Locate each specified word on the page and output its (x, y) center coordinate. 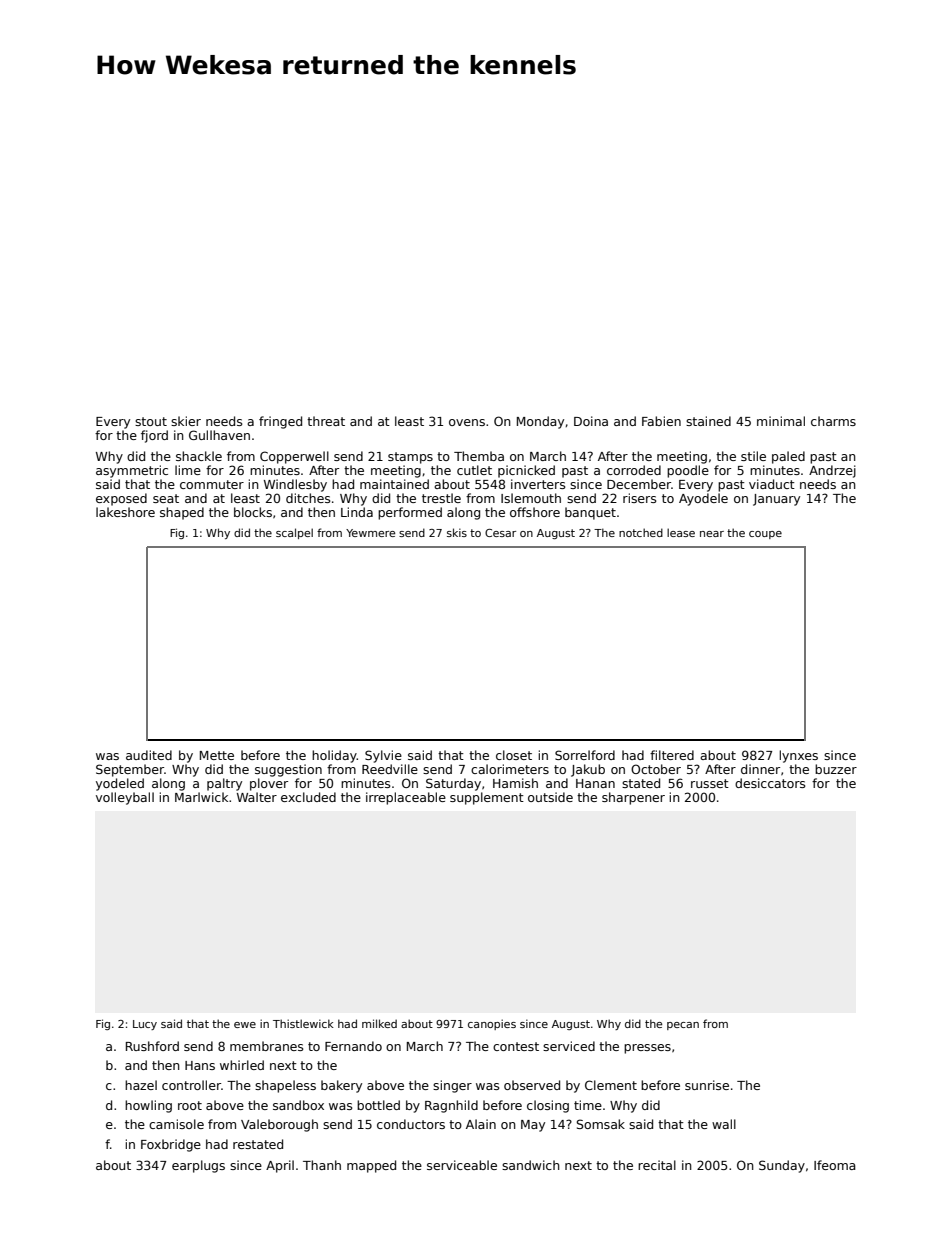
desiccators (770, 783)
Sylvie (383, 756)
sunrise (707, 1085)
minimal (781, 421)
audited (149, 755)
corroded (634, 470)
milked (379, 1023)
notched (641, 532)
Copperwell (294, 457)
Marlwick (201, 797)
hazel (141, 1085)
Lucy (145, 1025)
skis (457, 532)
